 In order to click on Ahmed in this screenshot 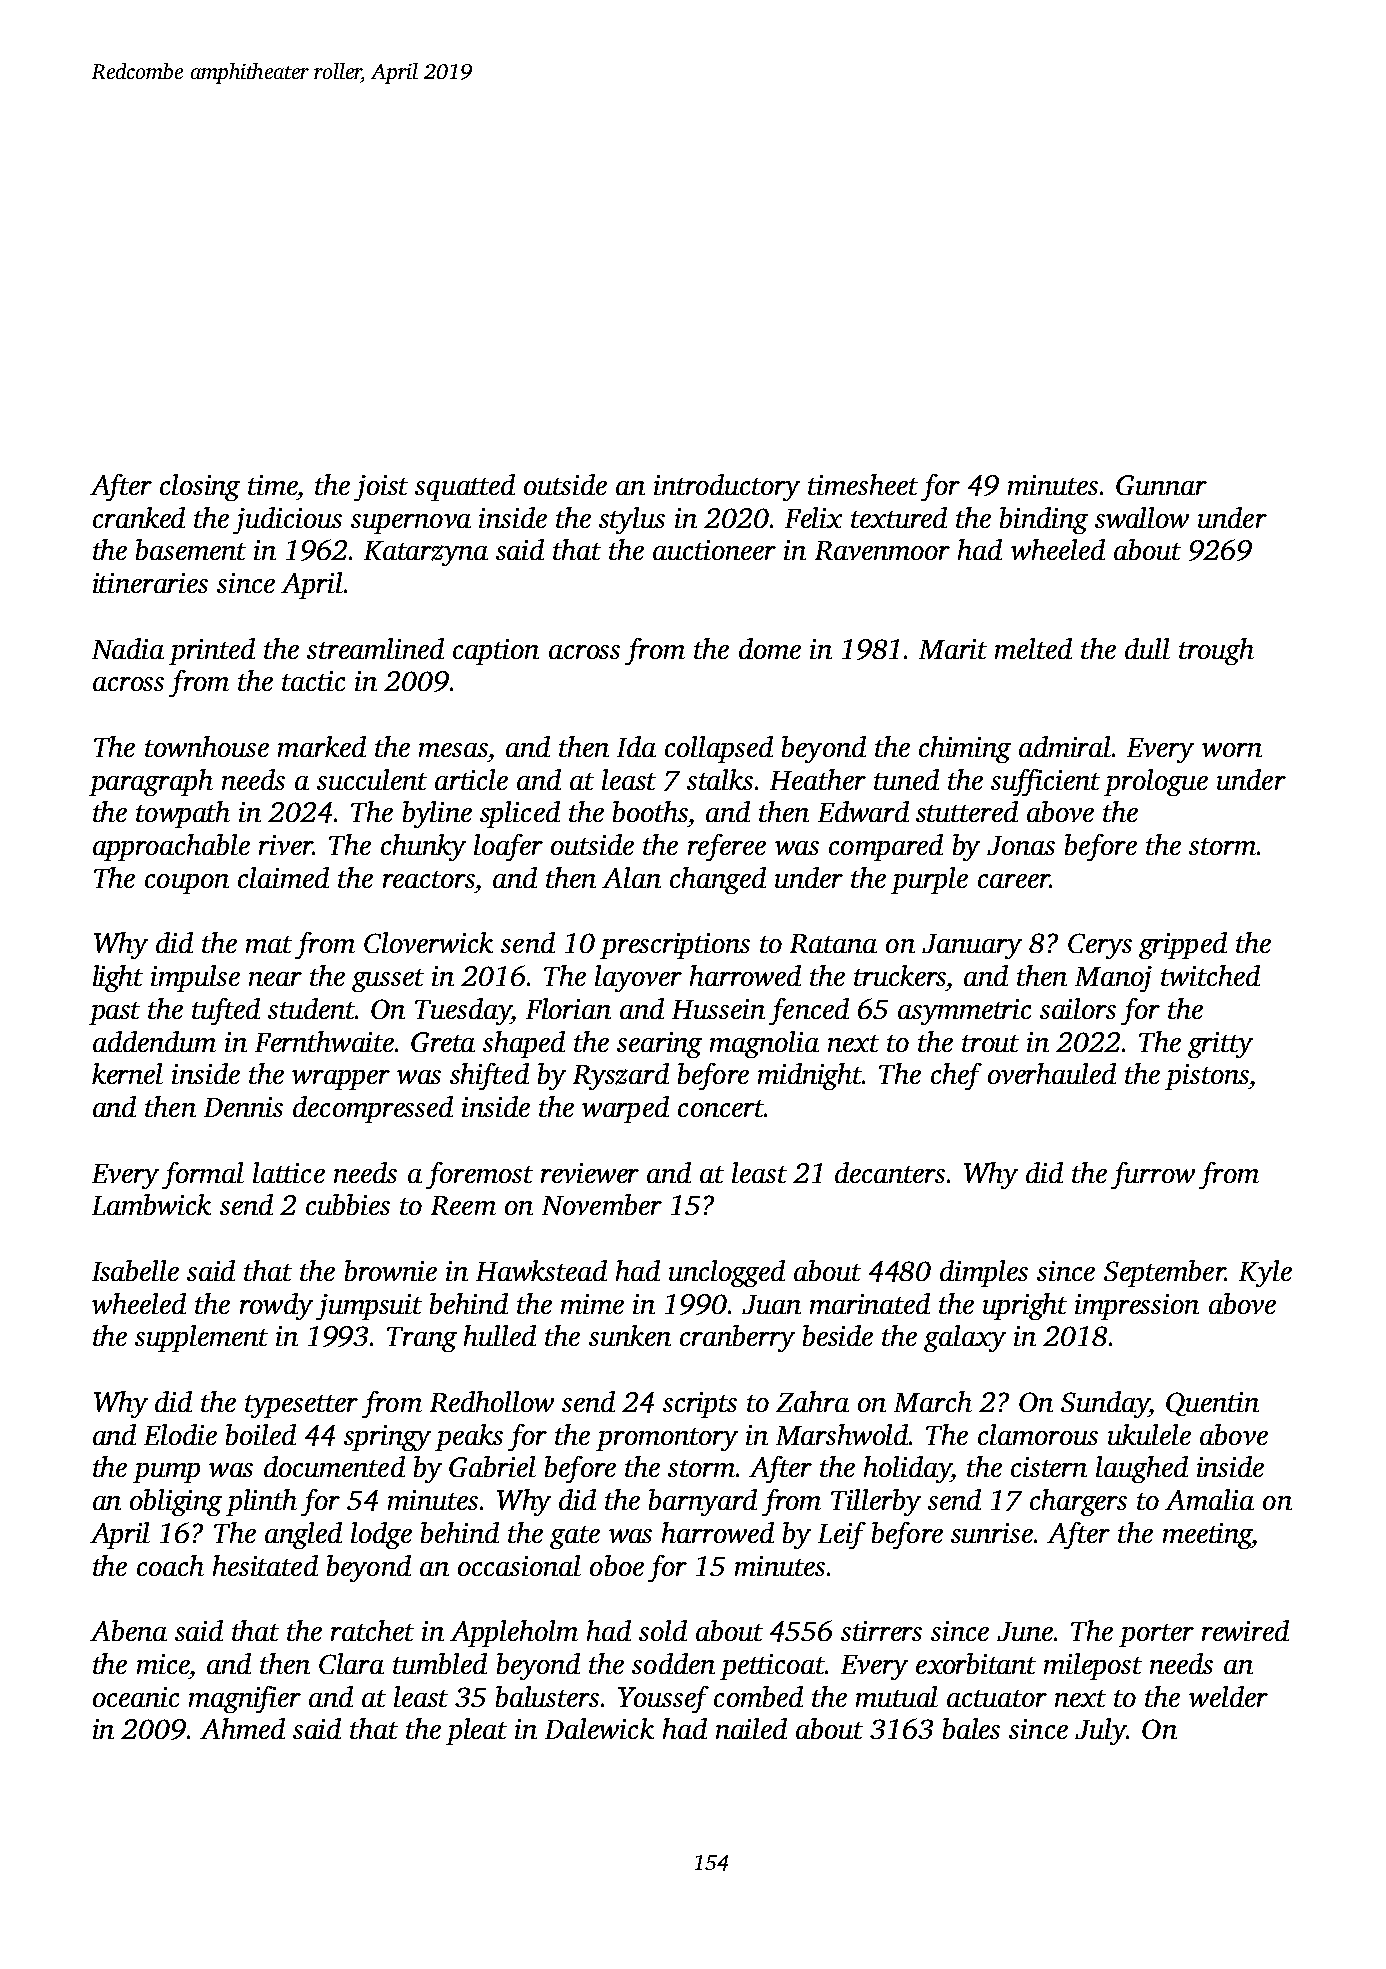, I will do `click(242, 1728)`.
